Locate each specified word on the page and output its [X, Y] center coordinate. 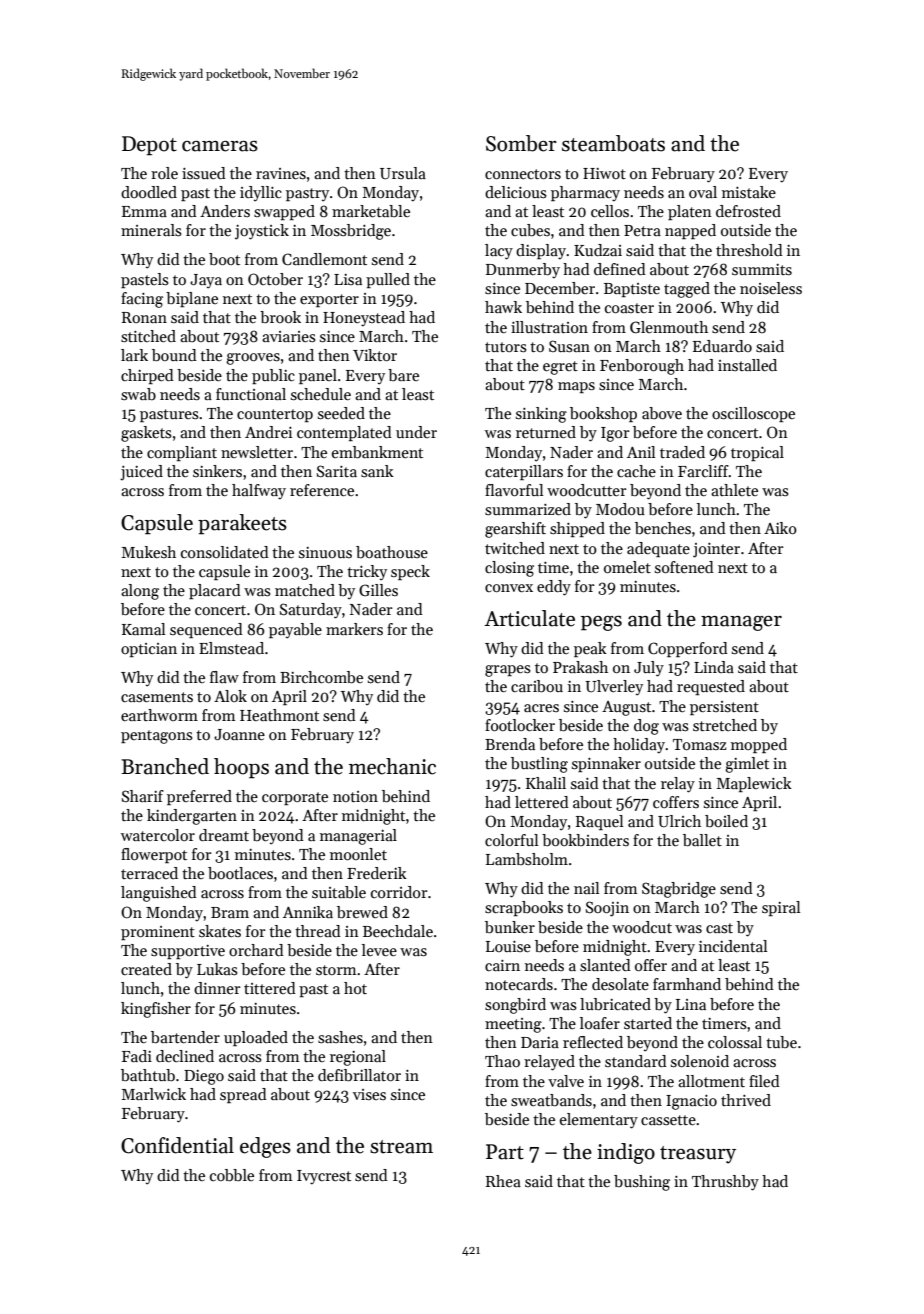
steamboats [613, 143]
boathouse [392, 552]
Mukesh [149, 552]
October [275, 279]
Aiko [780, 528]
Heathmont [279, 715]
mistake [749, 192]
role [164, 173]
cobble [232, 1175]
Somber [521, 143]
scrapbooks [524, 908]
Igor [615, 434]
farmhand [687, 984]
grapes [508, 671]
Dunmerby [523, 271]
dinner [217, 988]
